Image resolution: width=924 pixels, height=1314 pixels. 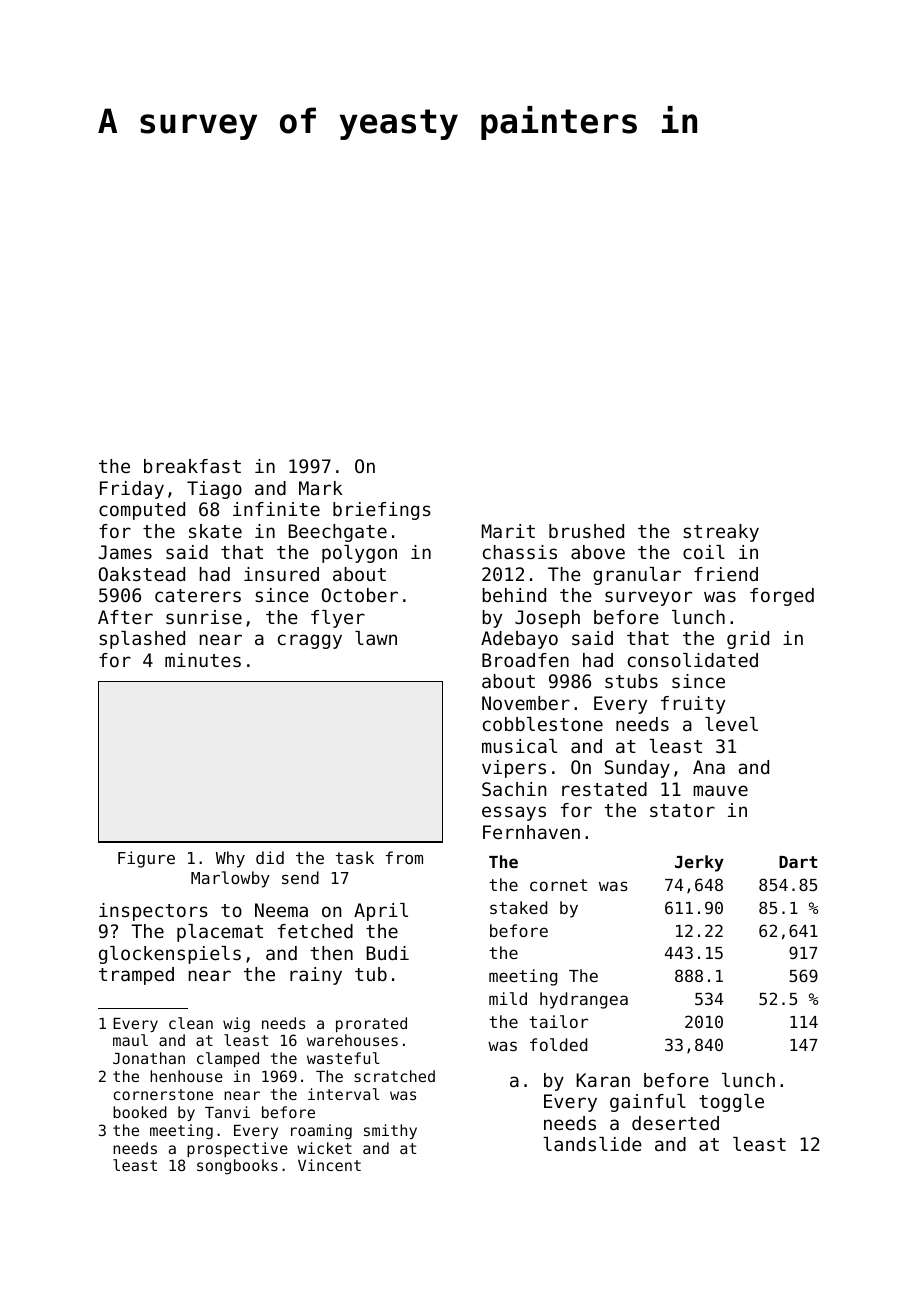 What do you see at coordinates (203, 660) in the document?
I see `minutes` at bounding box center [203, 660].
